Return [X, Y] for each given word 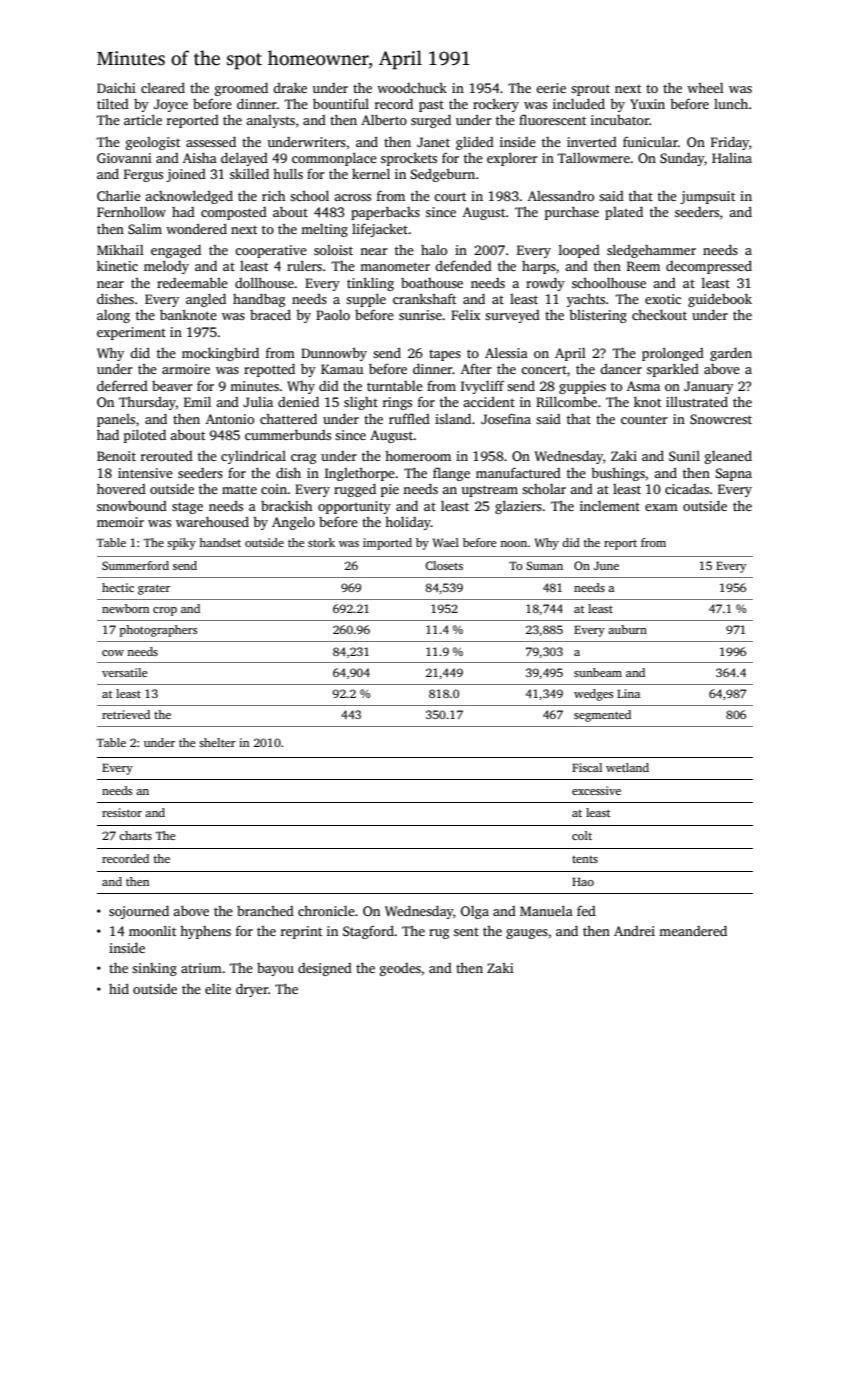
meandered [693, 931]
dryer [252, 990]
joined [186, 175]
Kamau [342, 369]
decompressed [709, 267]
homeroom [418, 456]
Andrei [634, 931]
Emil [197, 401]
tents [585, 859]
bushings [618, 474]
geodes [400, 969]
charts [135, 835]
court [450, 197]
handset [220, 542]
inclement [610, 506]
